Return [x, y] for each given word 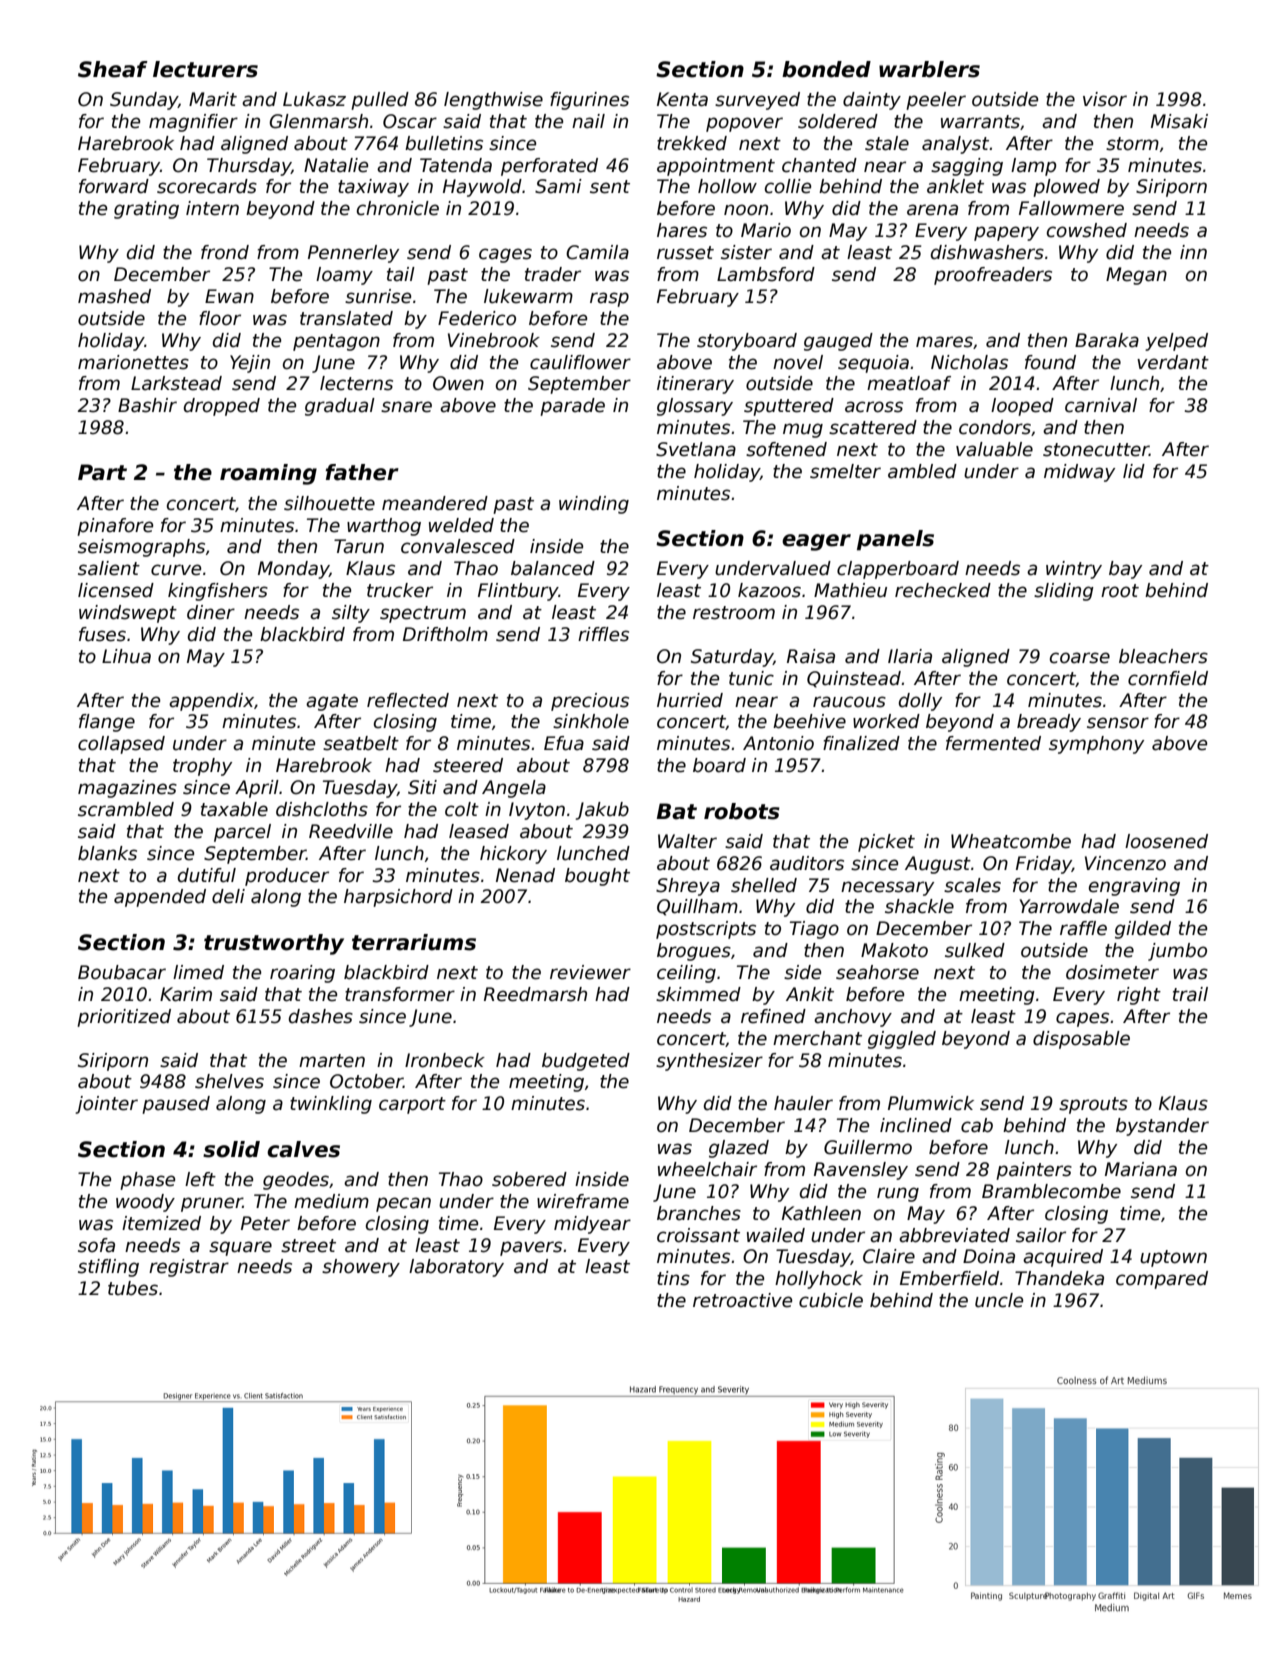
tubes [133, 1288]
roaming [268, 474]
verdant [1173, 362]
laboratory [456, 1268]
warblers [929, 69]
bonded [826, 69]
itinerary [695, 385]
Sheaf [113, 69]
